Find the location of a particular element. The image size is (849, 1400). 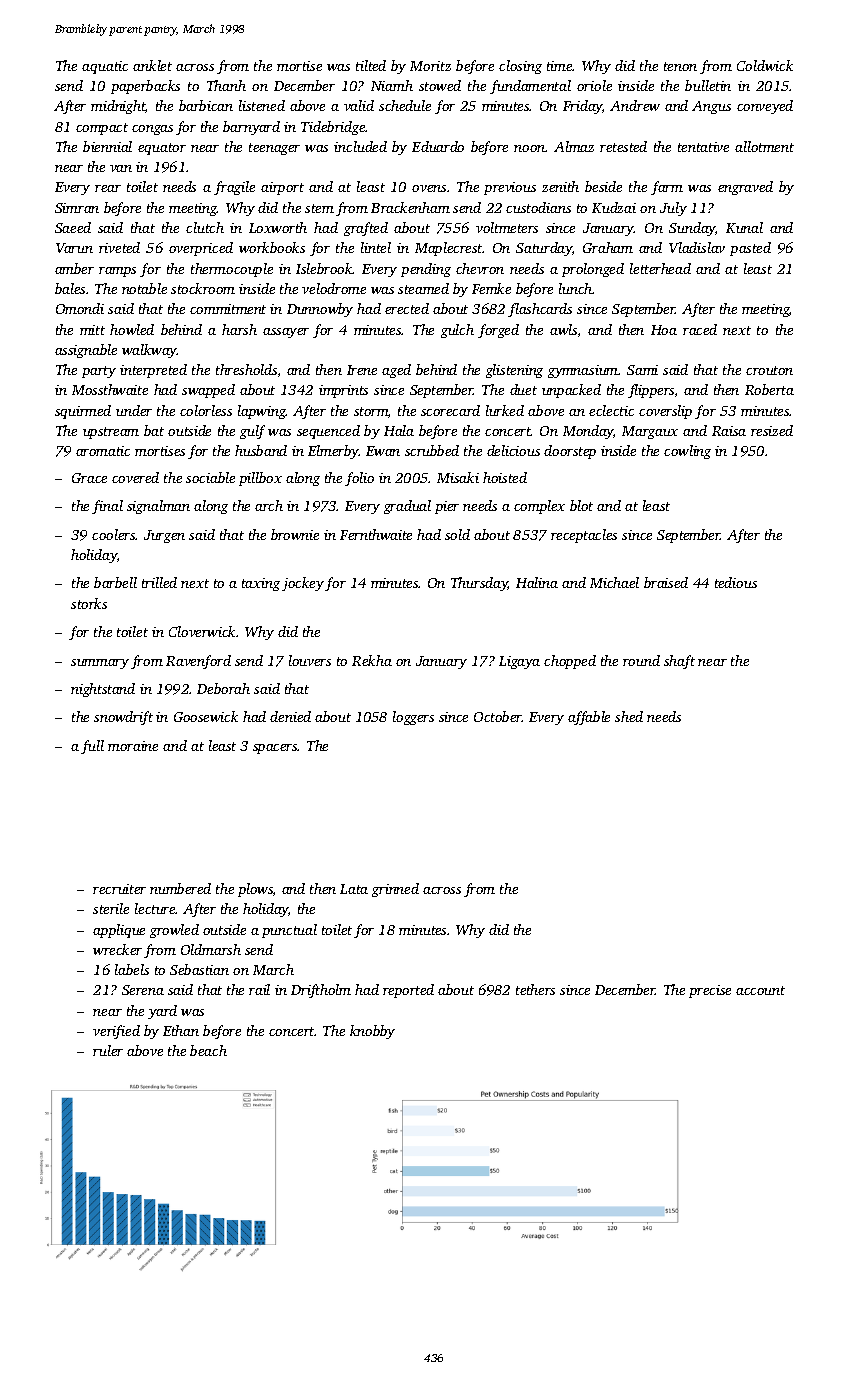

nightstand is located at coordinates (103, 690).
